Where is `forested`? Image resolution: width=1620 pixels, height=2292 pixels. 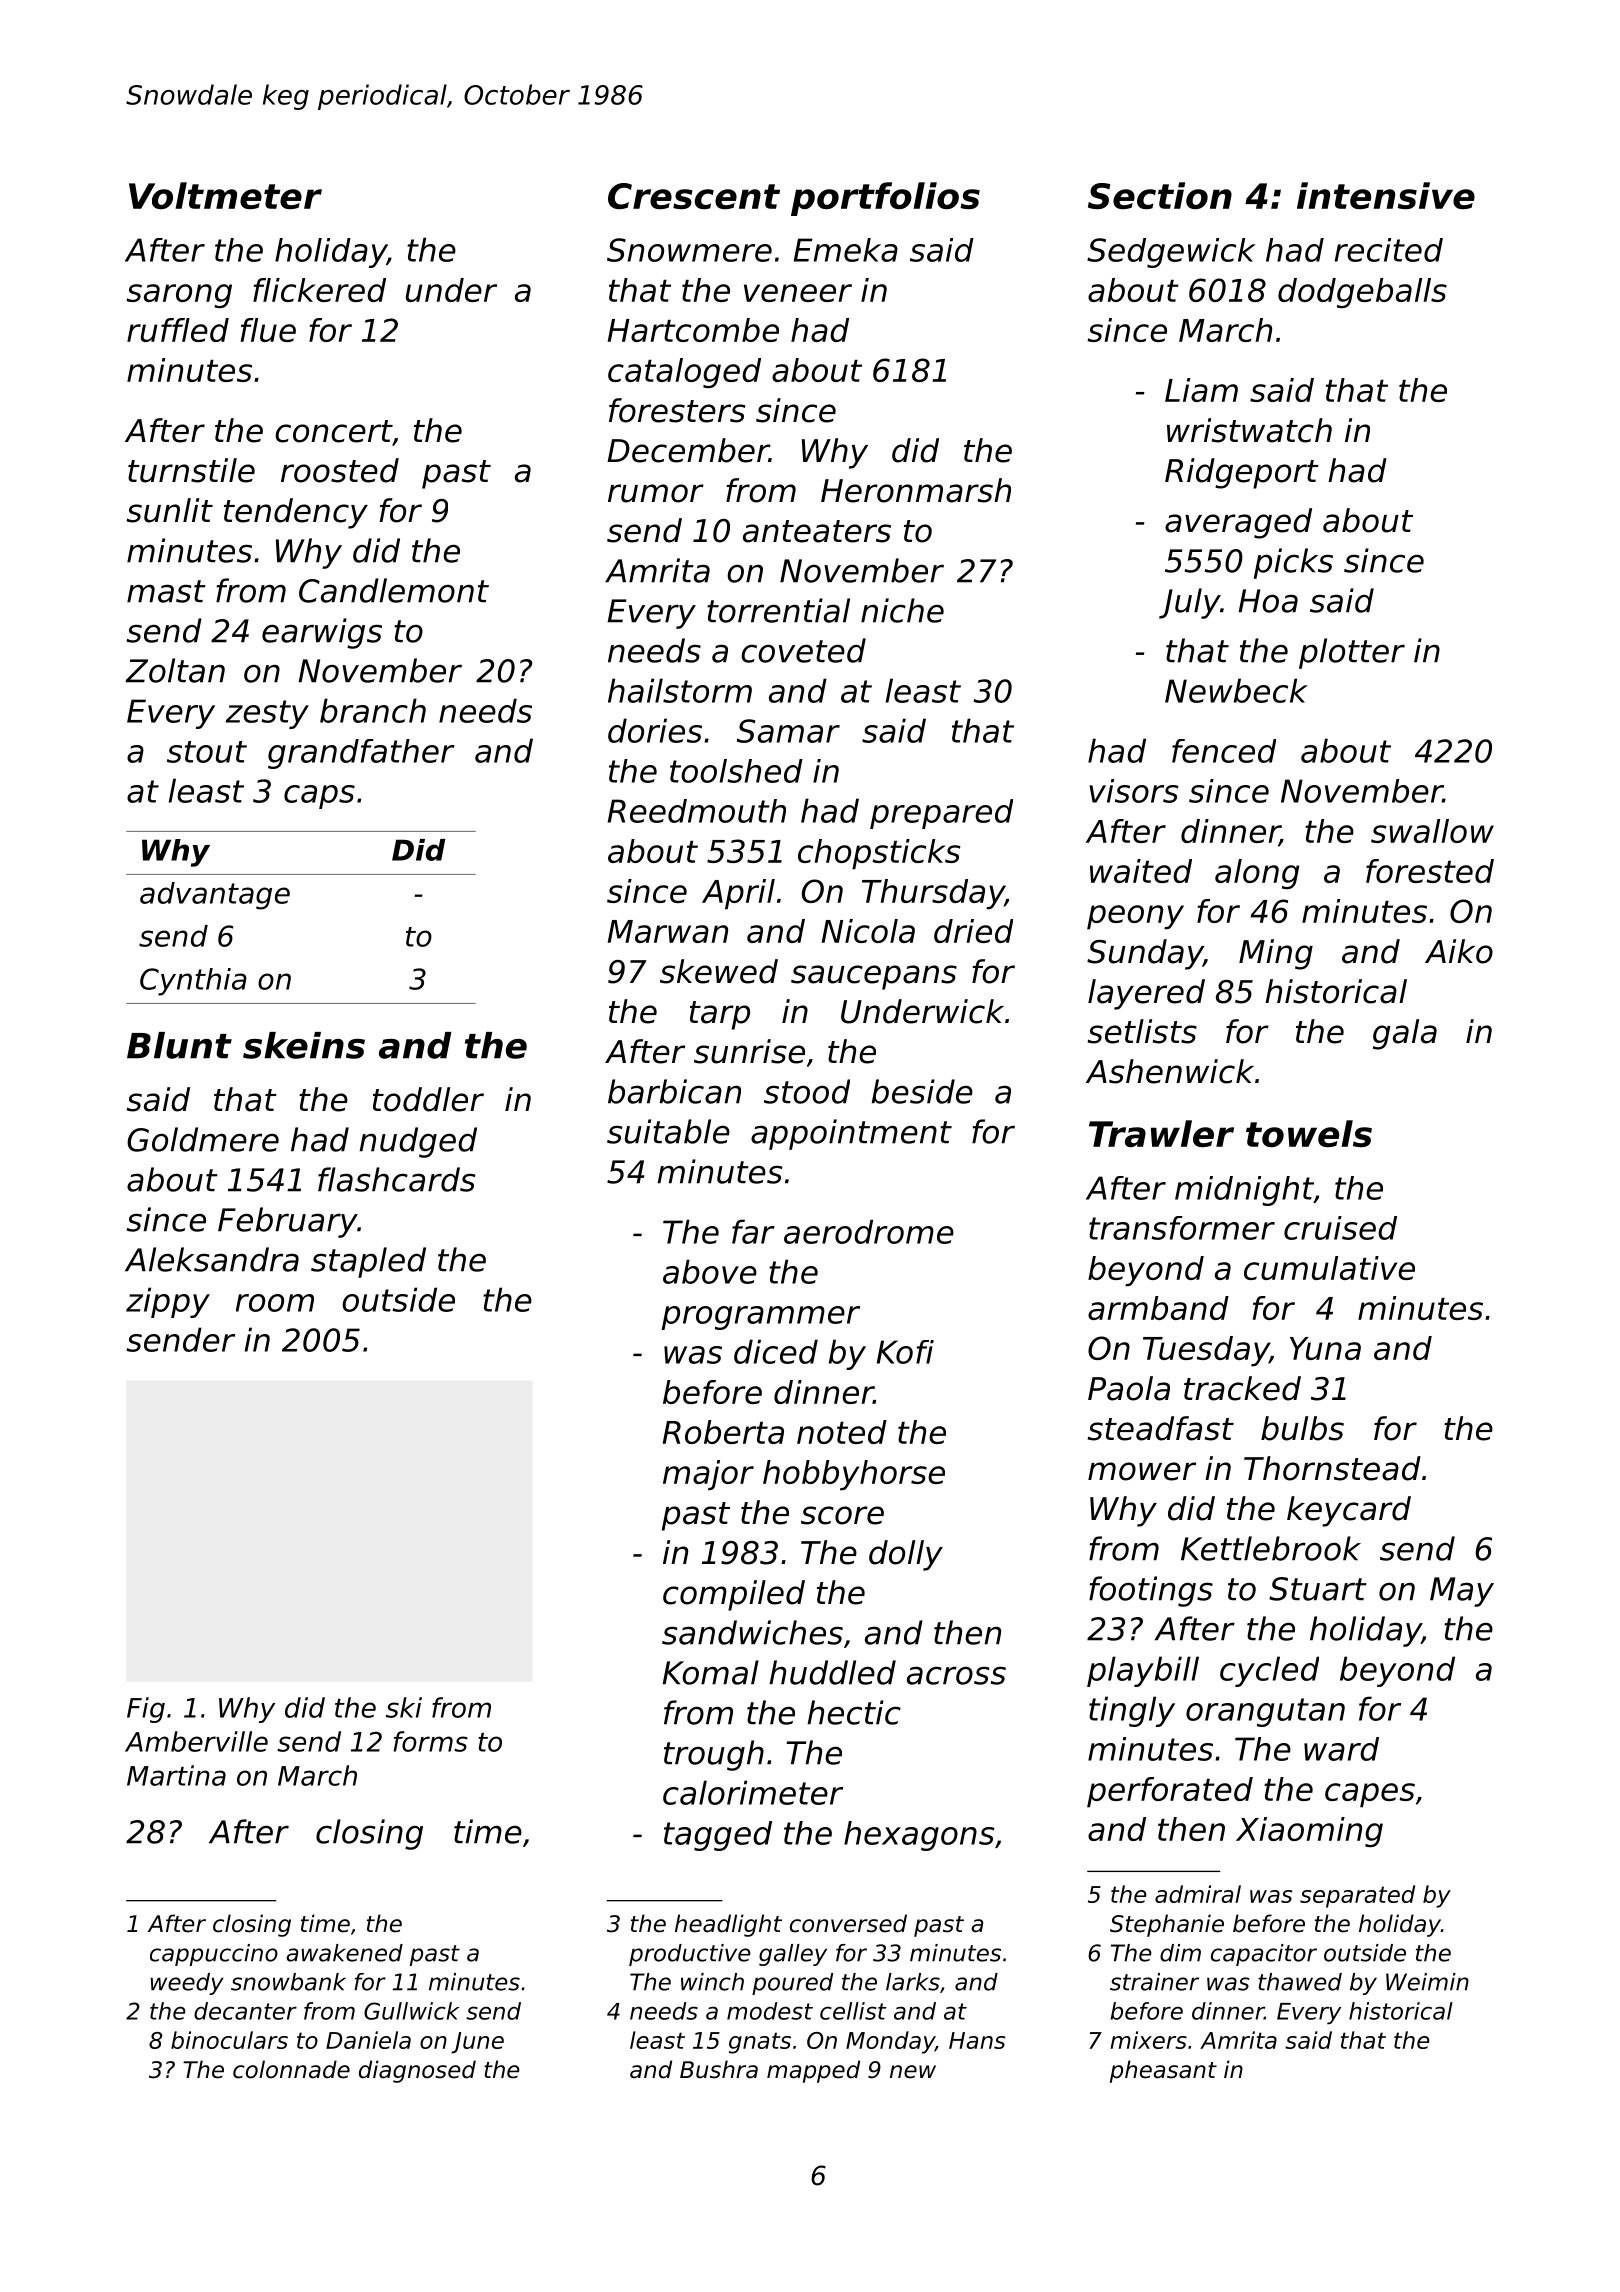 forested is located at coordinates (1430, 871).
